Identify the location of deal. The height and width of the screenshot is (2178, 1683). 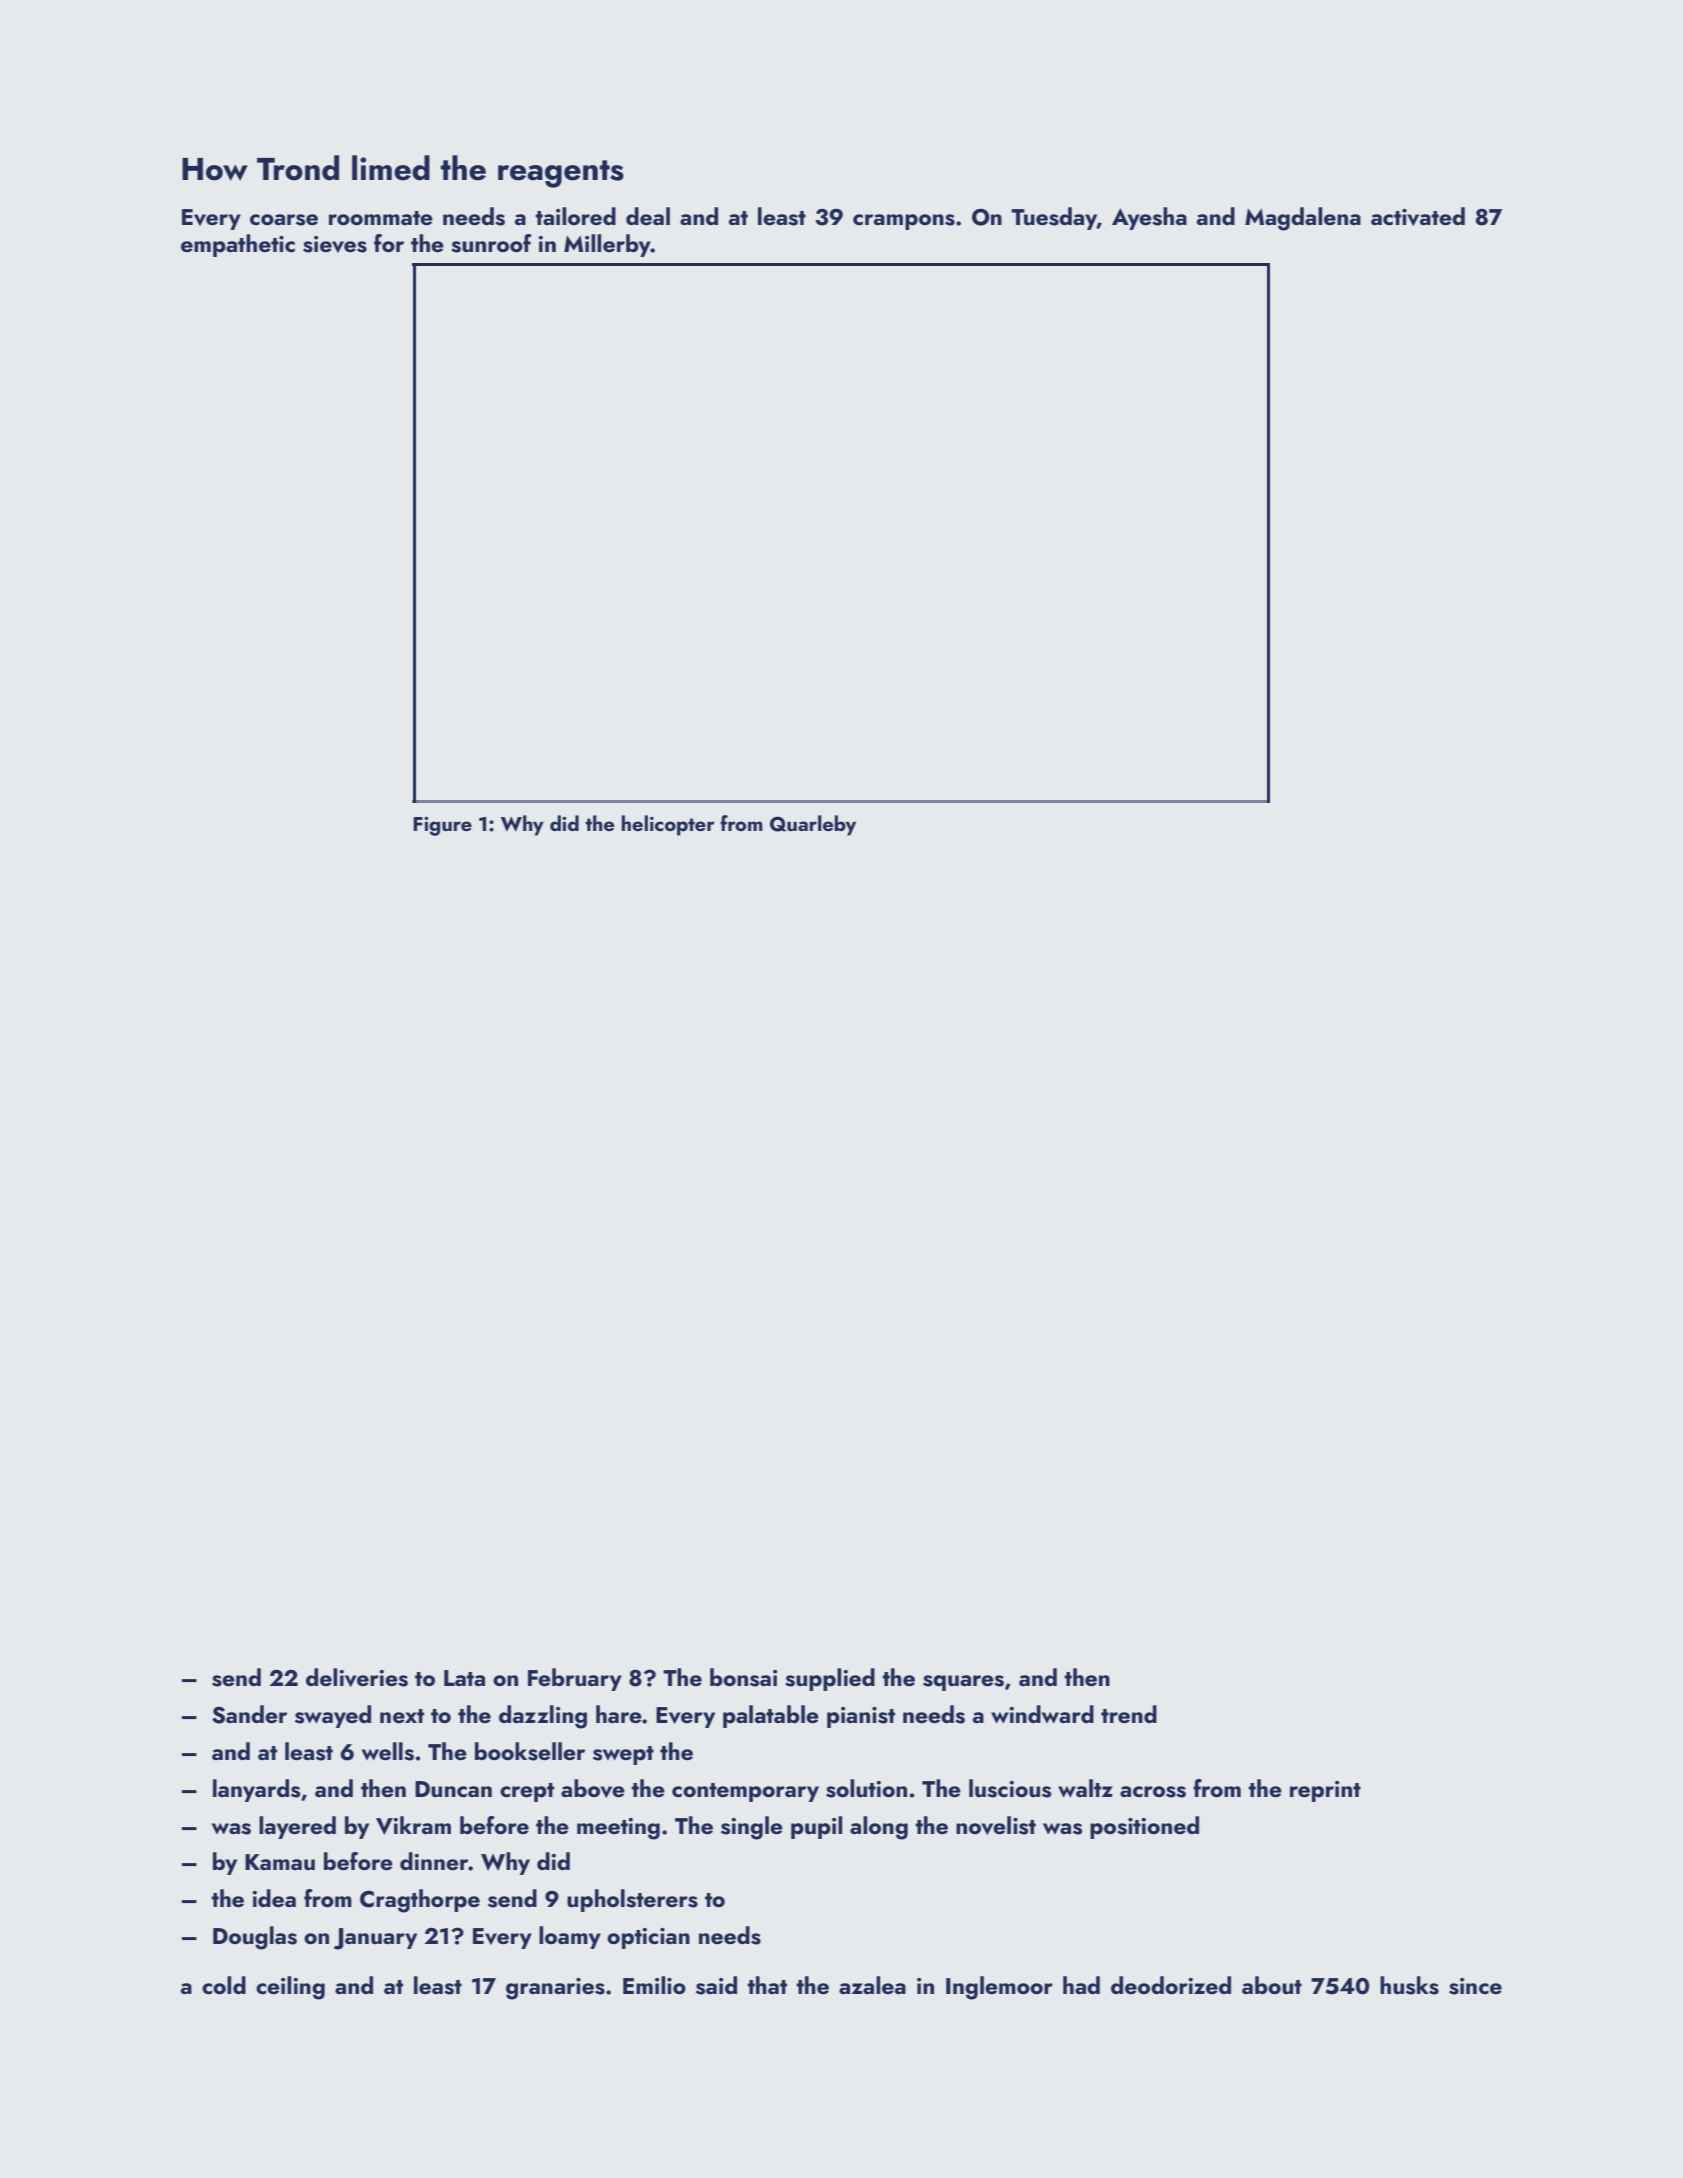
(648, 216).
